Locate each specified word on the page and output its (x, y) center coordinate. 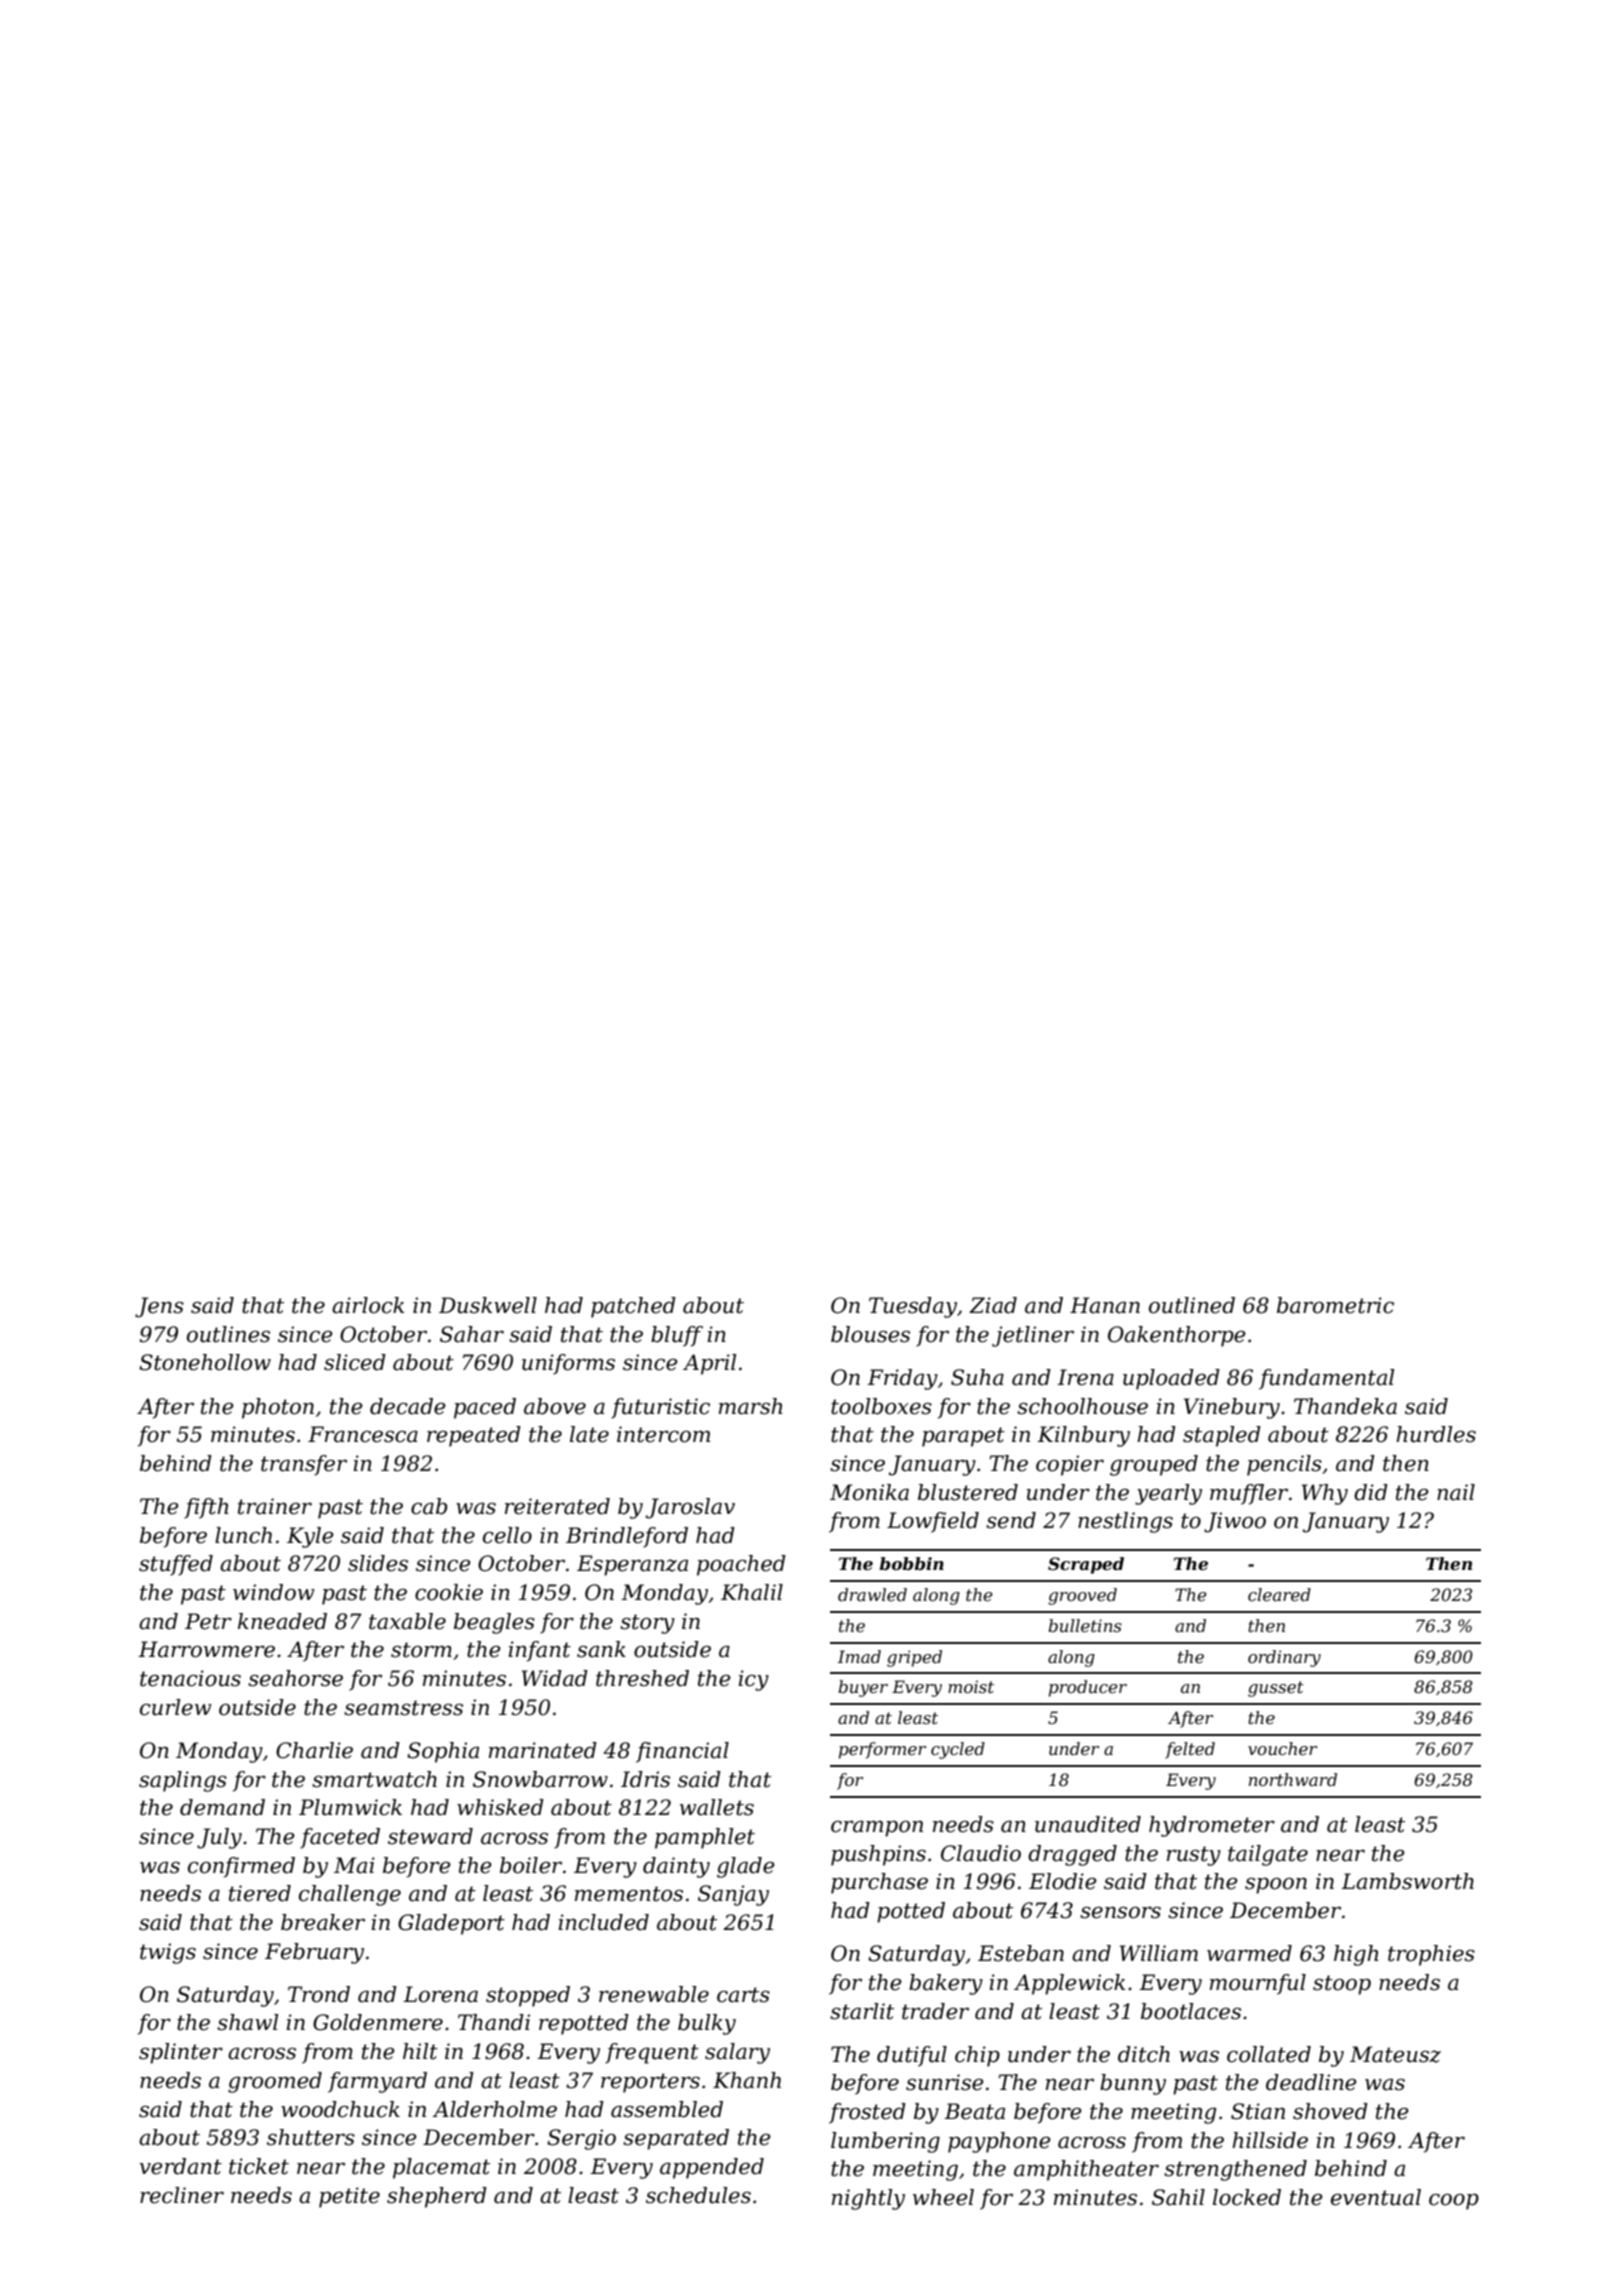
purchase (879, 1883)
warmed (1249, 1953)
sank (601, 1649)
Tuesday (913, 1307)
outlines (228, 1334)
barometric (1335, 1305)
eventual (1376, 2197)
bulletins (1085, 1625)
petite (349, 2197)
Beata (974, 2111)
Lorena (440, 1994)
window (274, 1592)
